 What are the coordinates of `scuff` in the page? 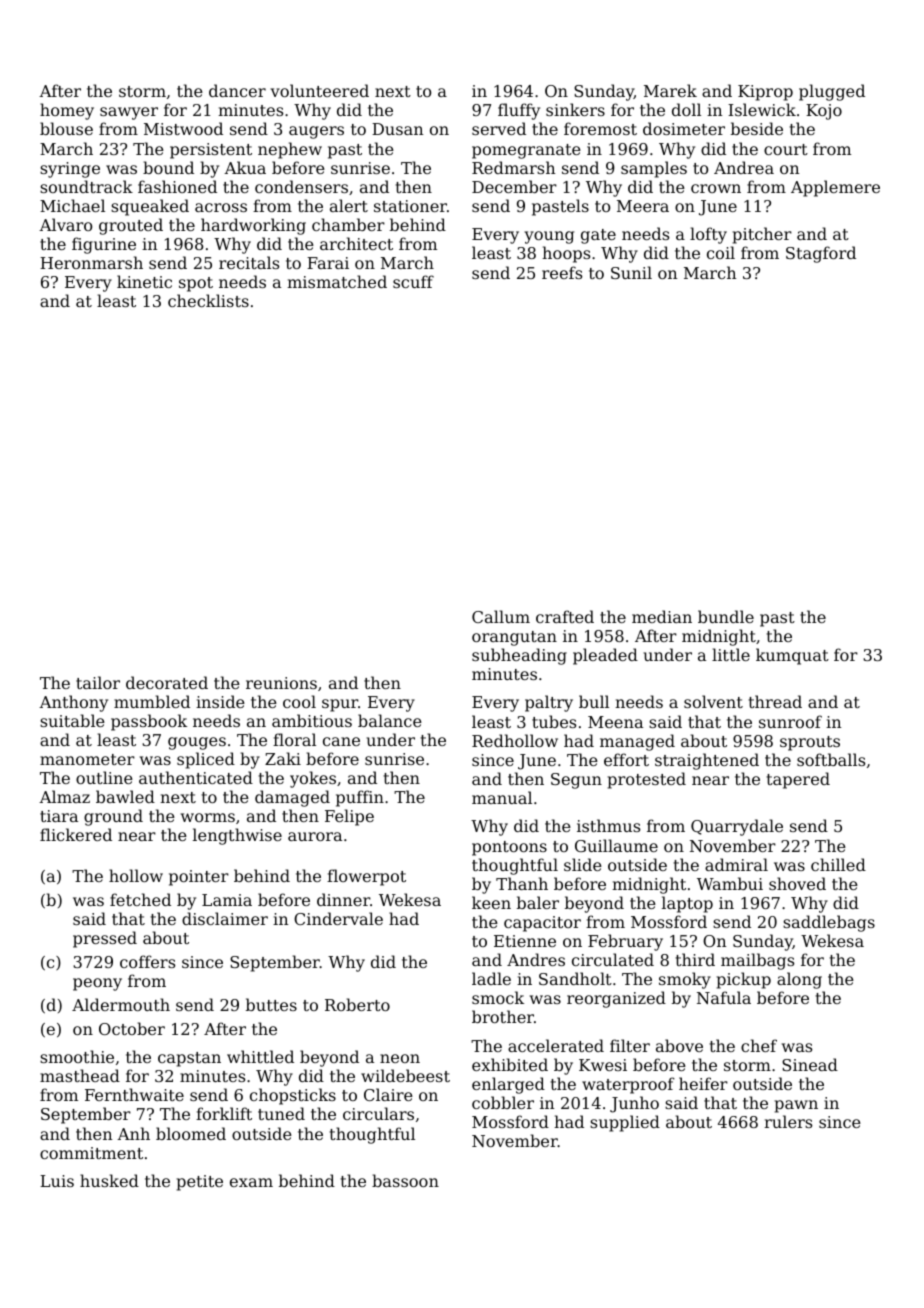 It's located at (413, 281).
